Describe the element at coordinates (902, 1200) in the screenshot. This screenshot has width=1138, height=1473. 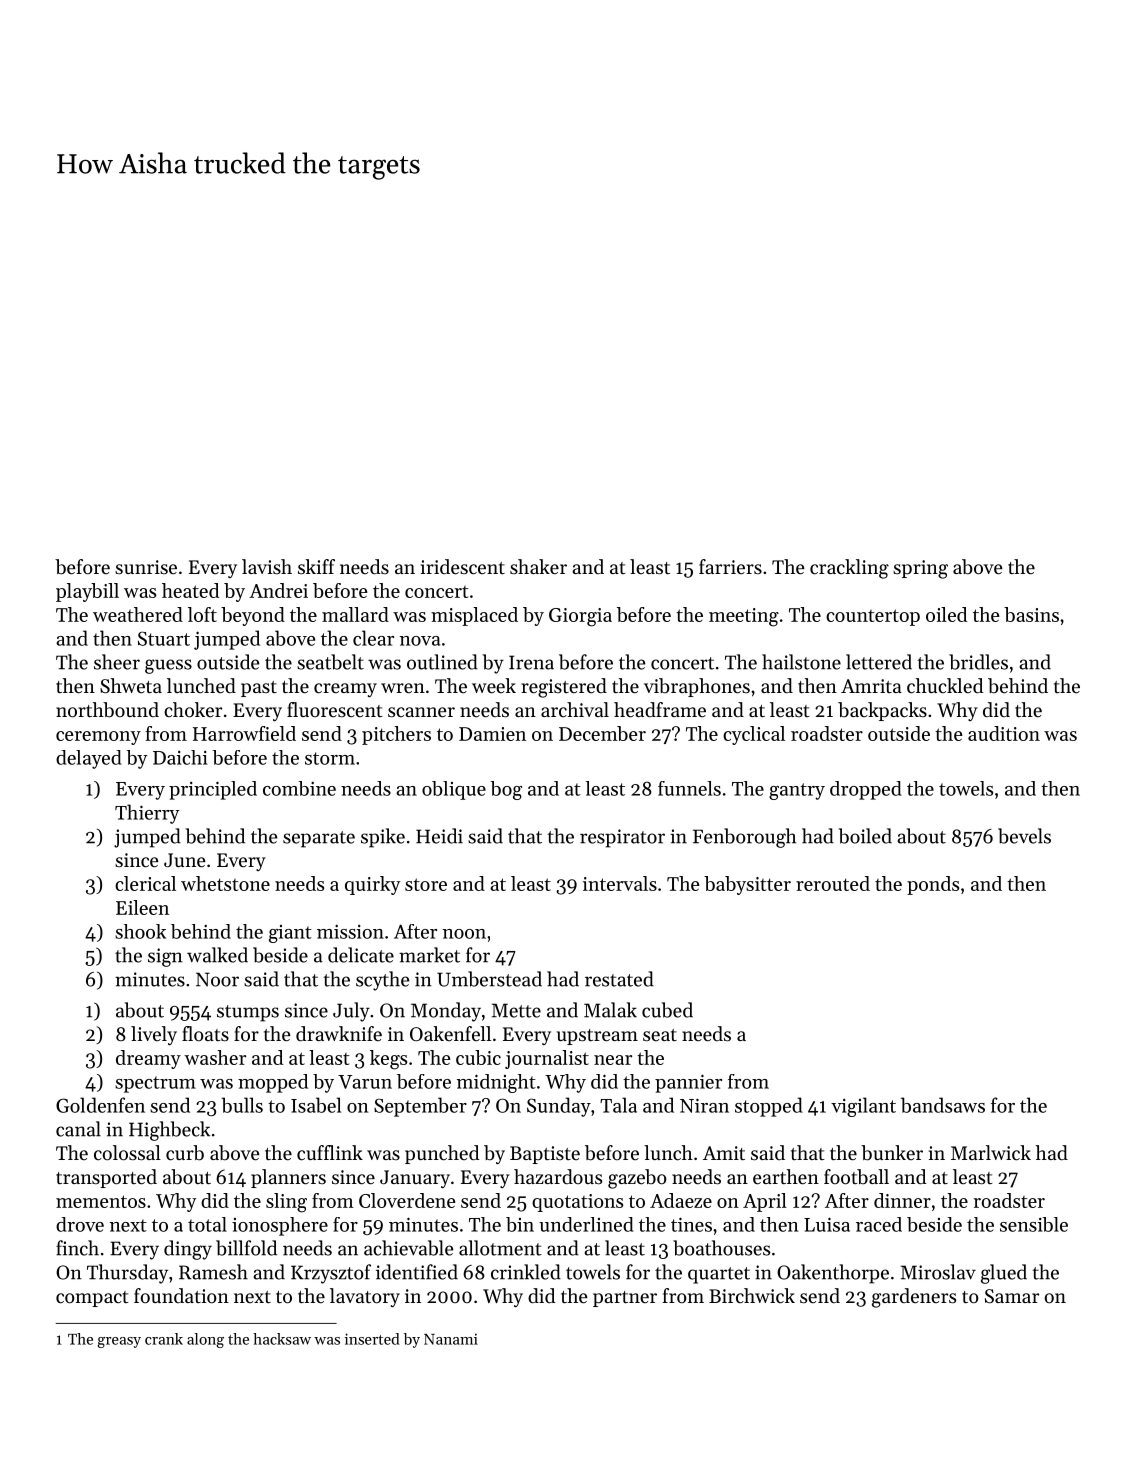
I see `dinner` at that location.
